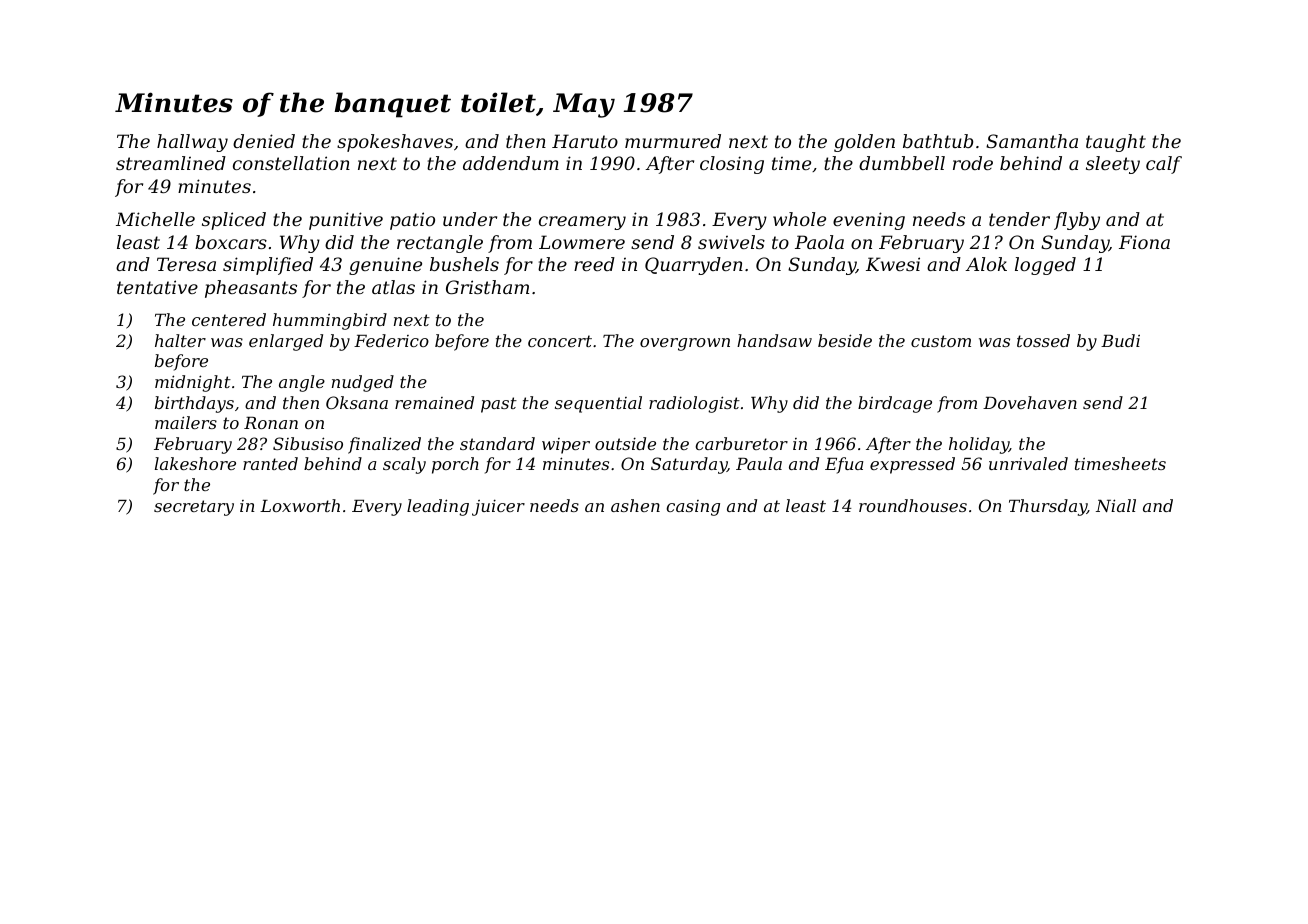 Image resolution: width=1308 pixels, height=924 pixels. Describe the element at coordinates (560, 341) in the screenshot. I see `concert` at that location.
